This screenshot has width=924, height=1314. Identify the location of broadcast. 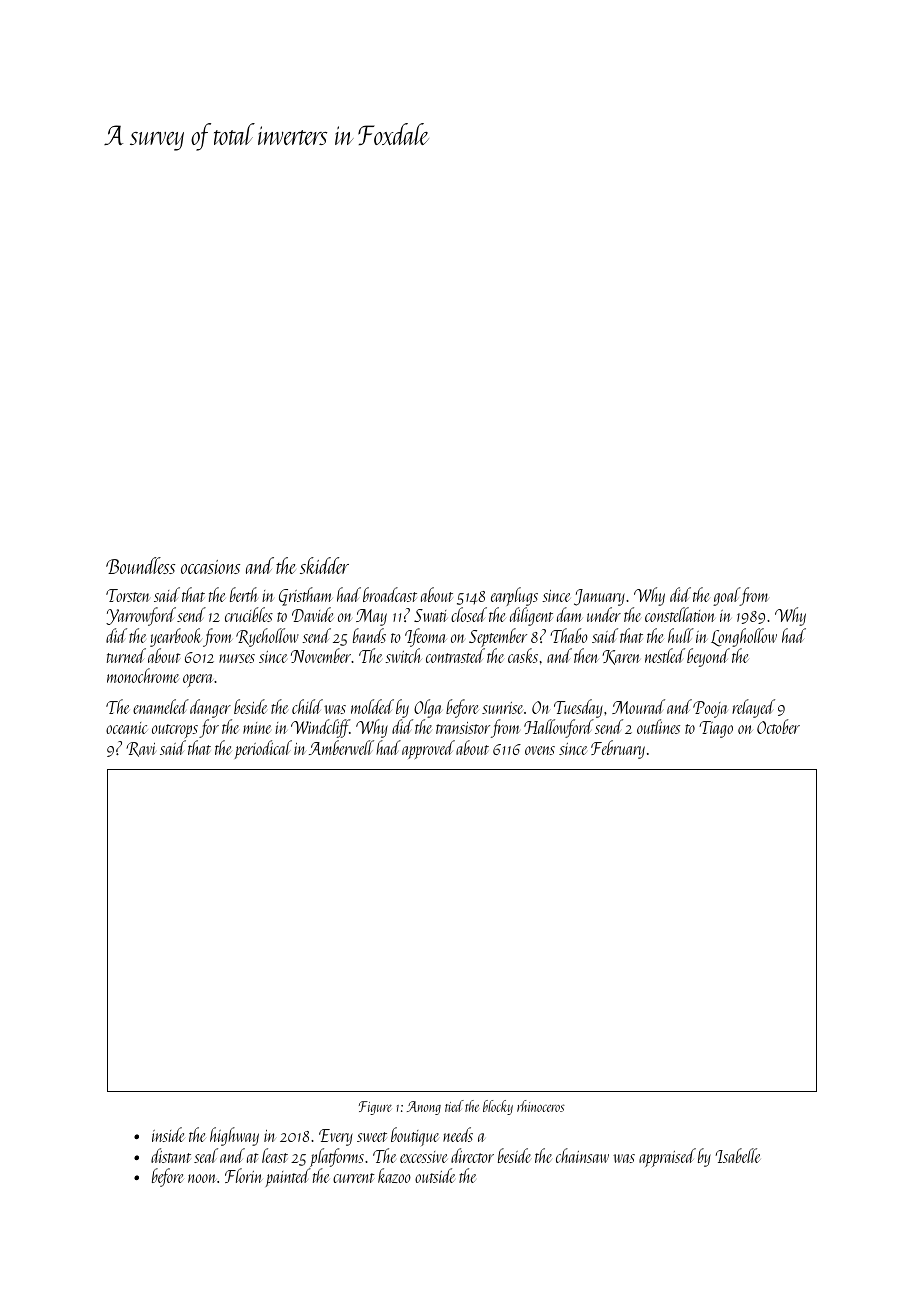
(390, 594).
